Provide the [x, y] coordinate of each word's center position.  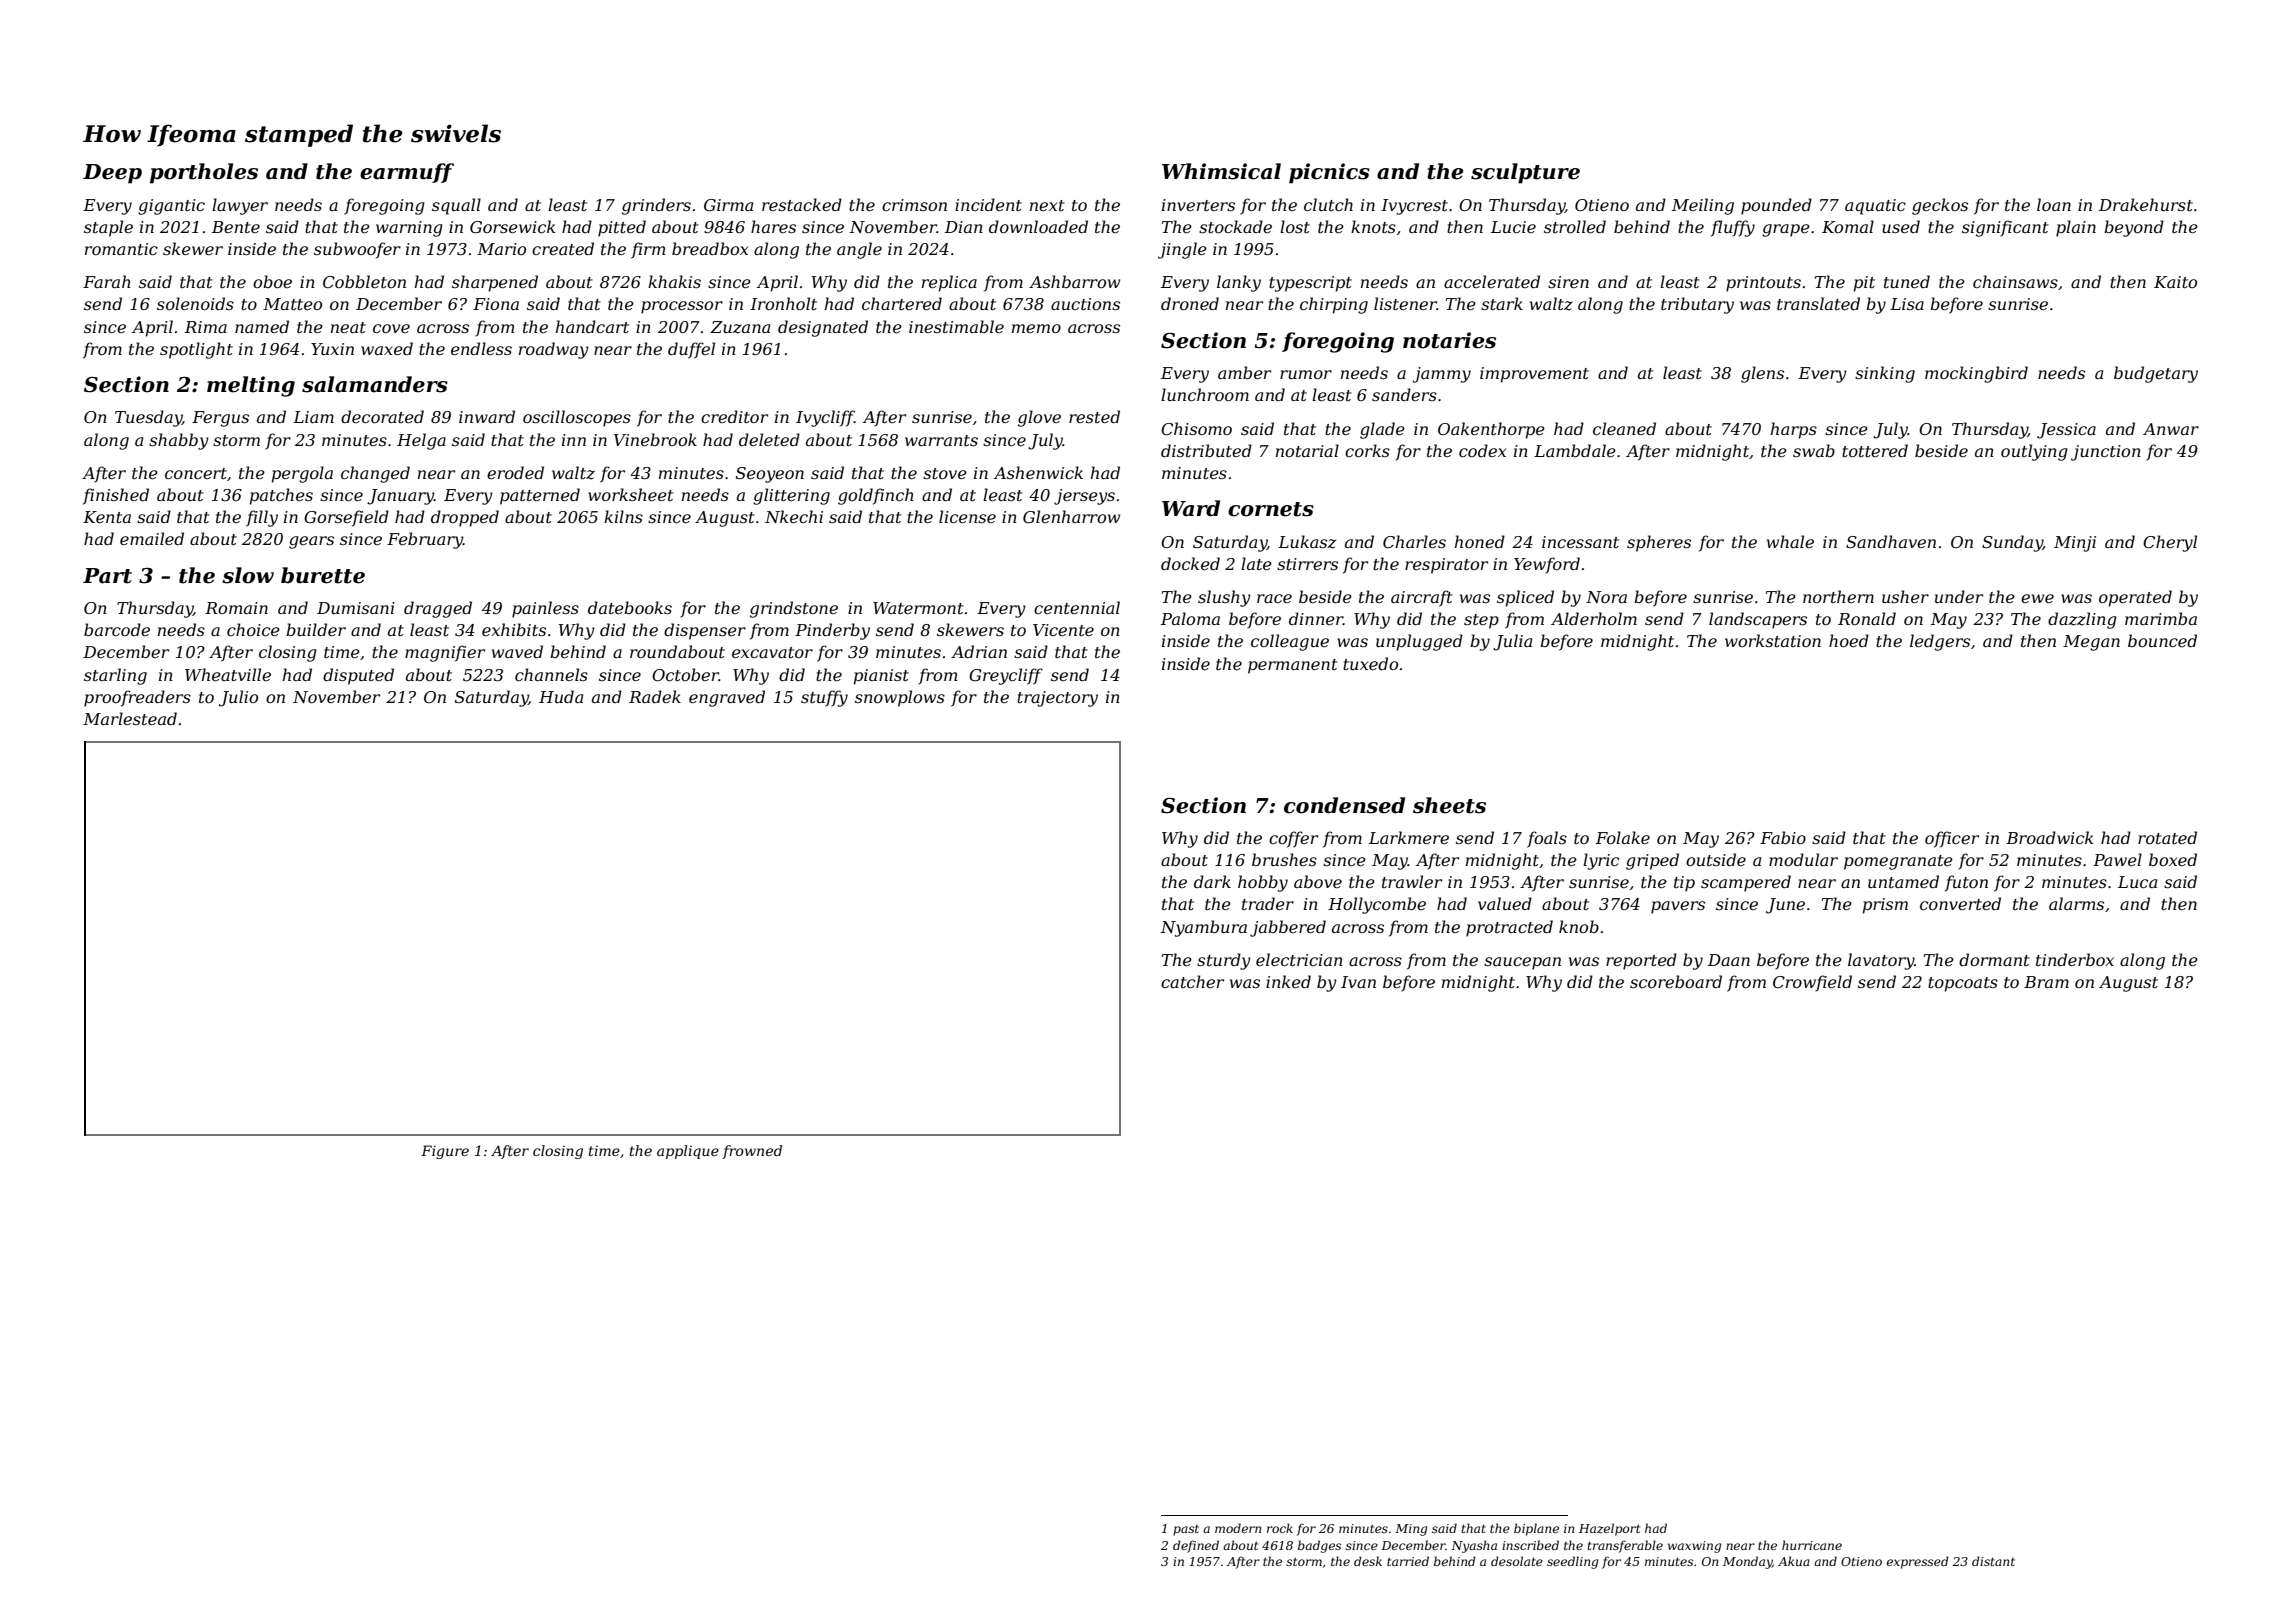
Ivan [1358, 982]
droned [1190, 303]
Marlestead [130, 718]
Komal [1848, 226]
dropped [465, 518]
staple [108, 228]
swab [1814, 450]
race [1274, 598]
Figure [445, 1152]
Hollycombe [1377, 905]
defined [1196, 1546]
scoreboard [1676, 981]
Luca [2137, 882]
